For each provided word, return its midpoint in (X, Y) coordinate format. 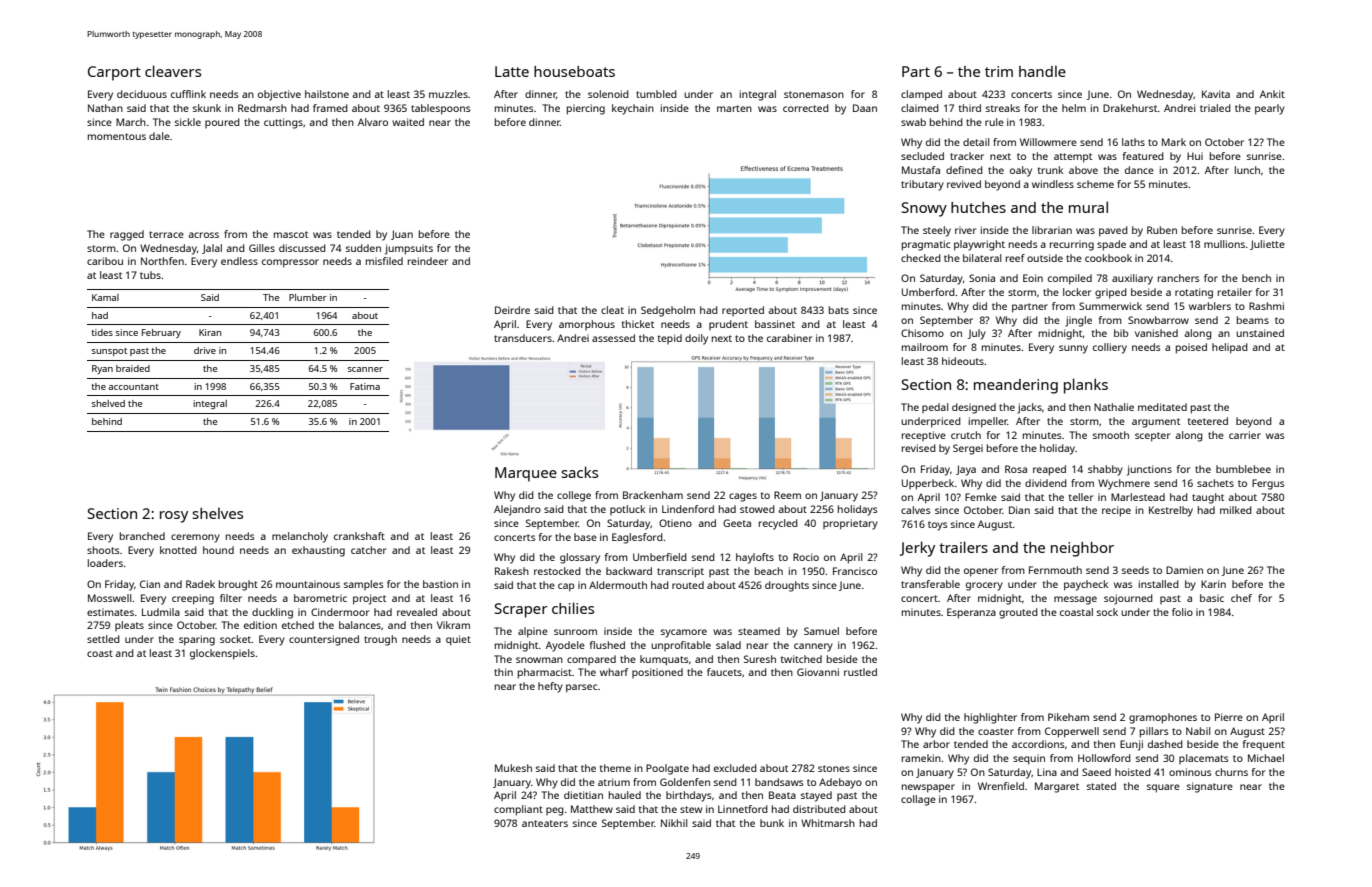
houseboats (574, 71)
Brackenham (653, 495)
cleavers (173, 71)
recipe (1116, 511)
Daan (865, 108)
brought (238, 585)
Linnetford (743, 809)
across (203, 235)
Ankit (1272, 94)
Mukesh (513, 768)
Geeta (737, 523)
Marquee (526, 474)
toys (937, 526)
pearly (1270, 109)
